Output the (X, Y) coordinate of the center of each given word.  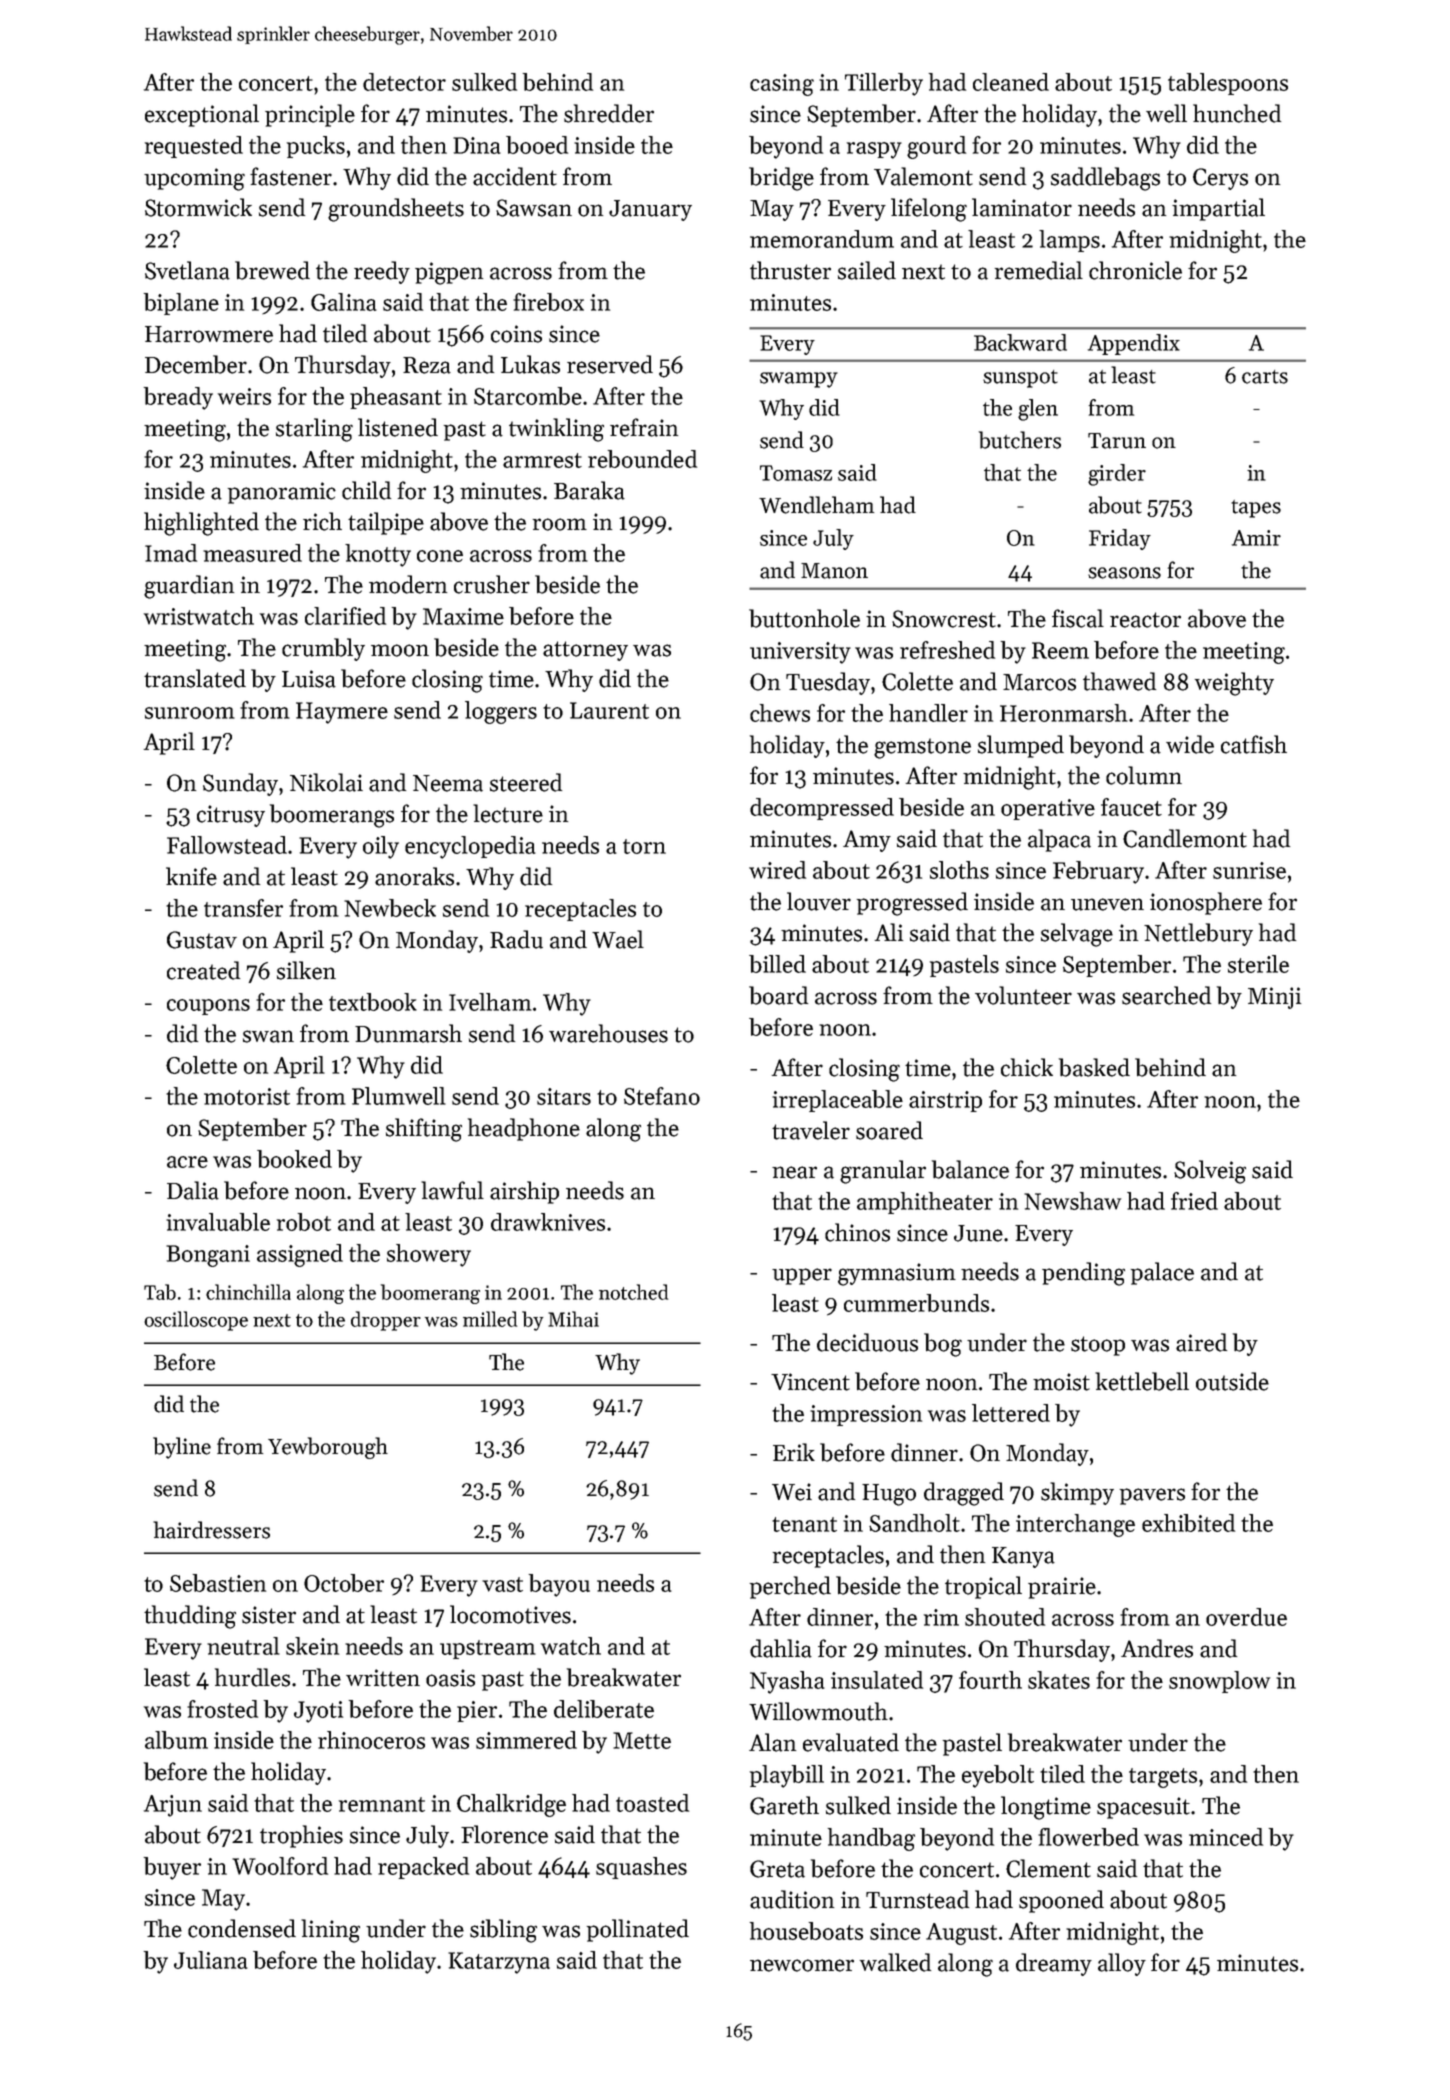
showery (429, 1255)
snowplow (1219, 1682)
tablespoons (1228, 84)
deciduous (867, 1342)
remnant (382, 1804)
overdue (1246, 1617)
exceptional (202, 115)
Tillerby (884, 84)
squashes (641, 1868)
